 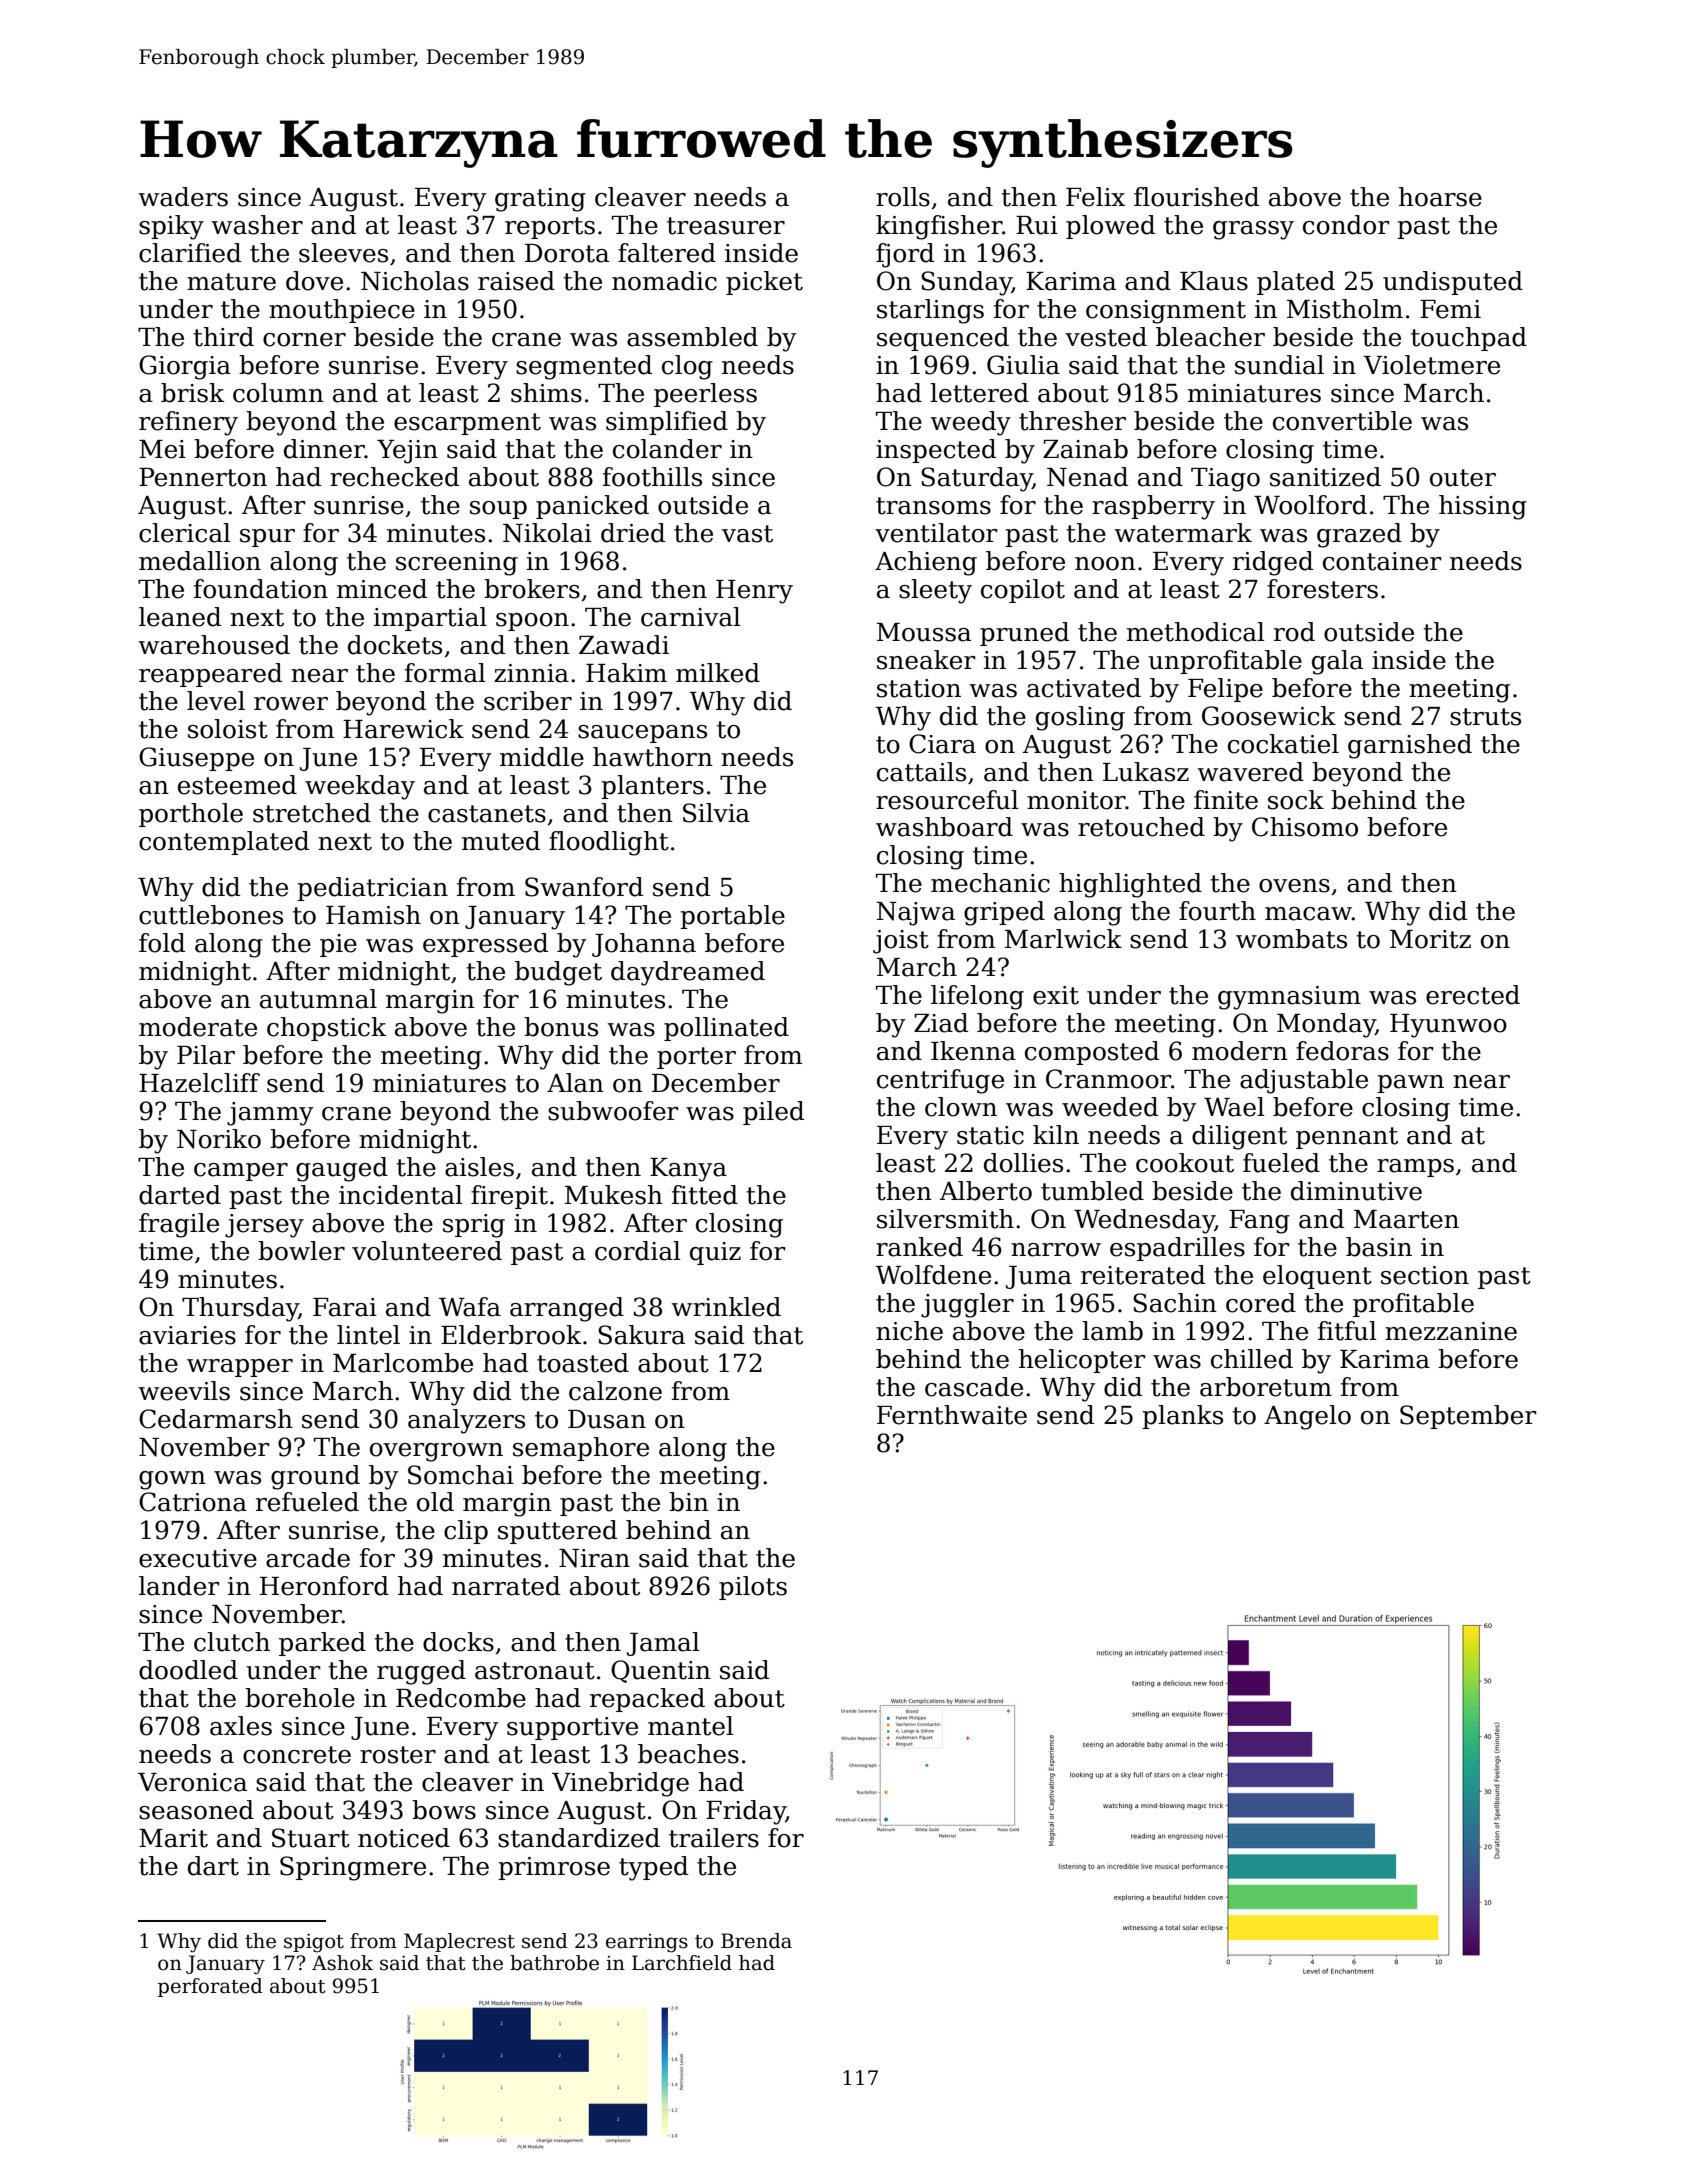 I want to click on Wafa, so click(x=470, y=1307).
